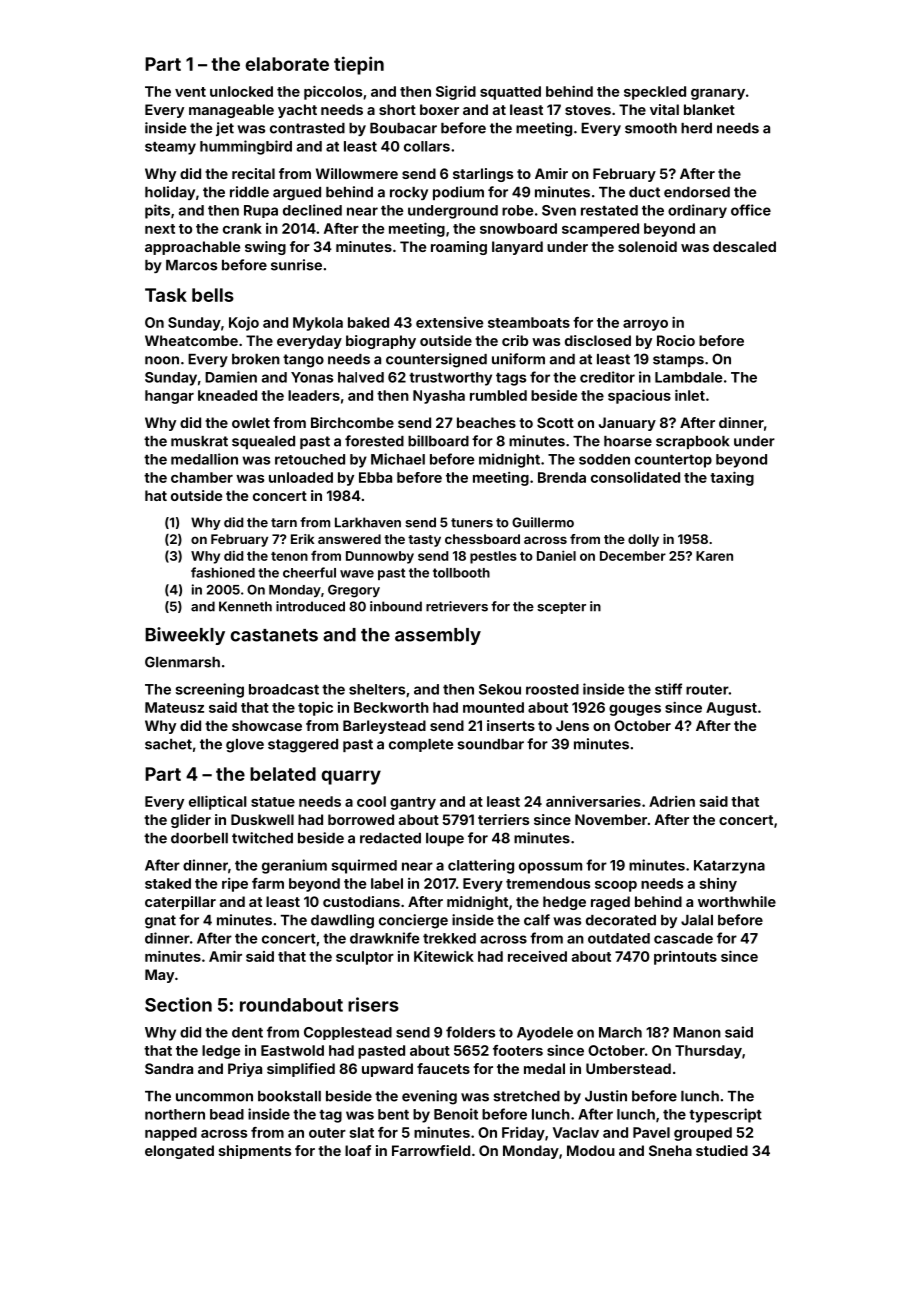 This document has height=1314, width=924. Describe the element at coordinates (737, 901) in the document. I see `worthwhile` at that location.
